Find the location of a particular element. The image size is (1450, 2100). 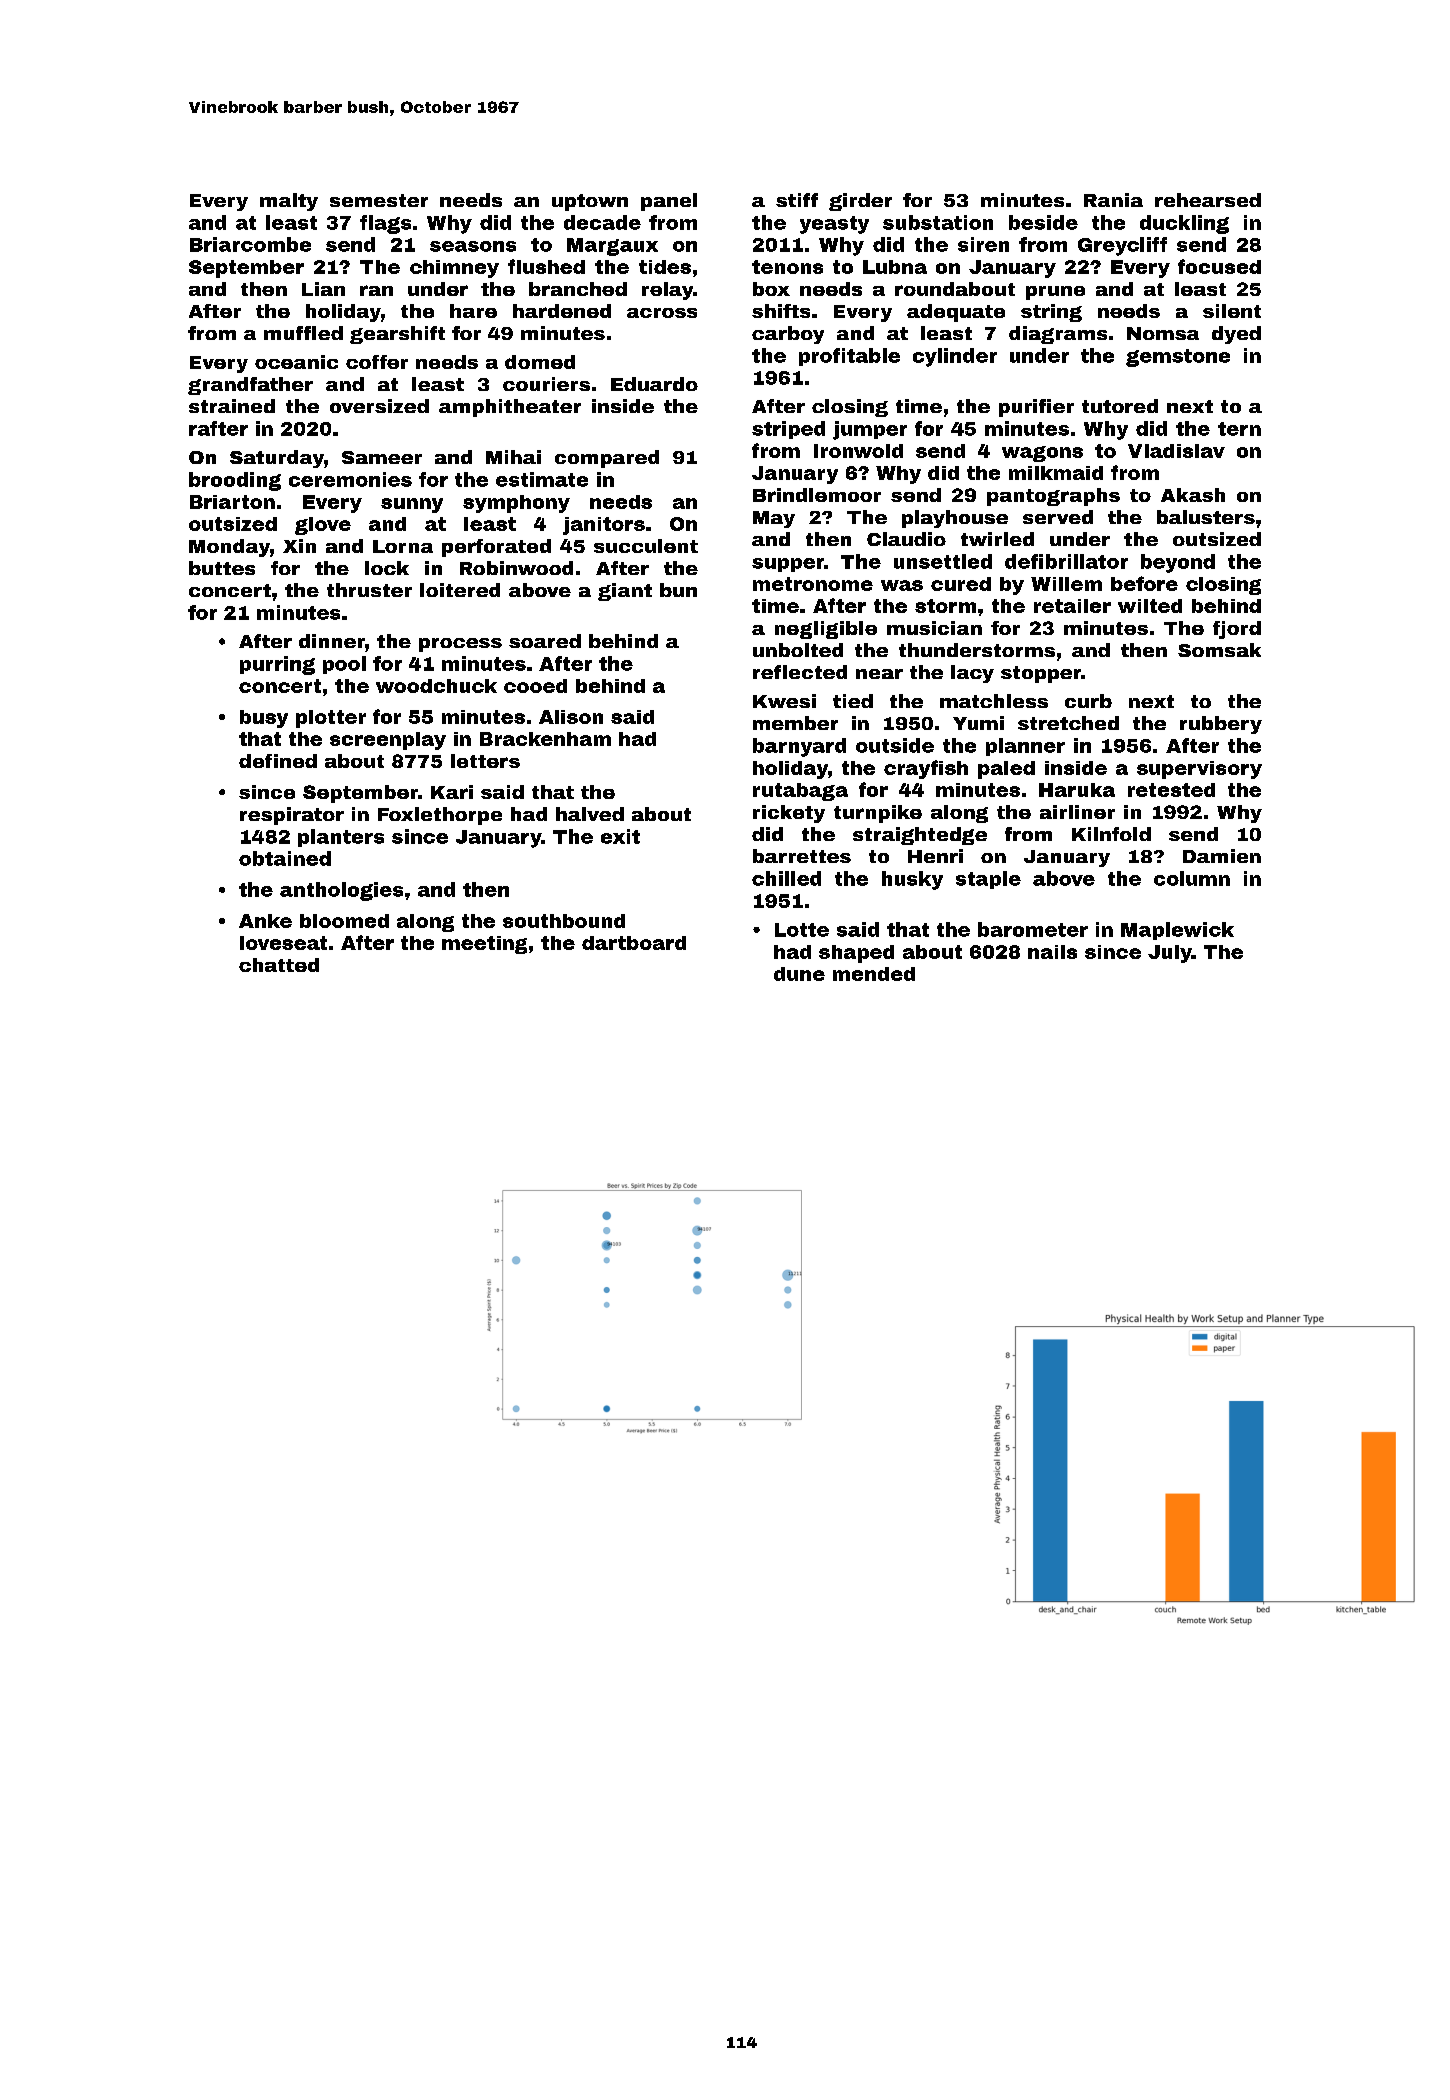

branched is located at coordinates (578, 289).
